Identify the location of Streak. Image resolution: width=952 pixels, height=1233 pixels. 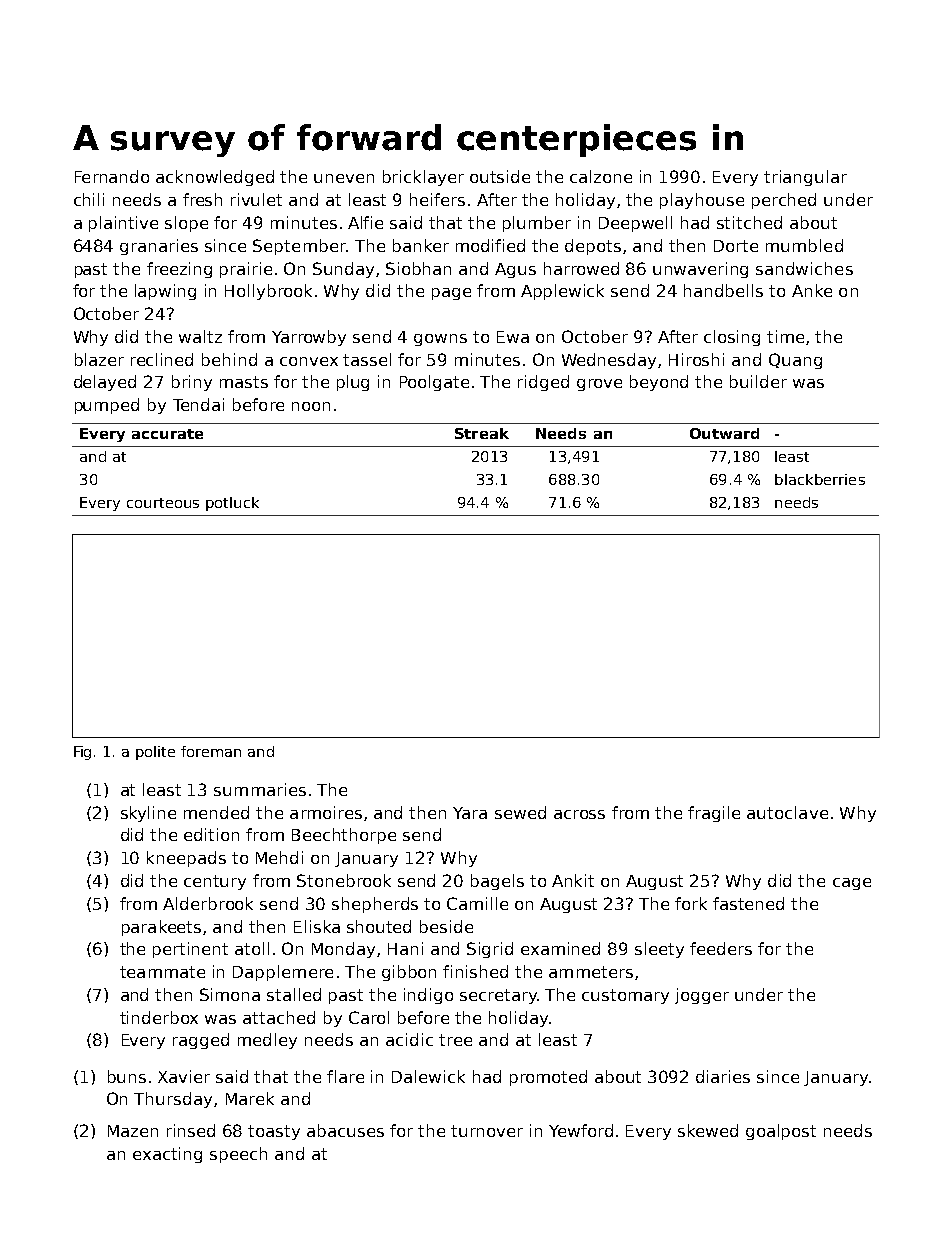
(482, 433).
